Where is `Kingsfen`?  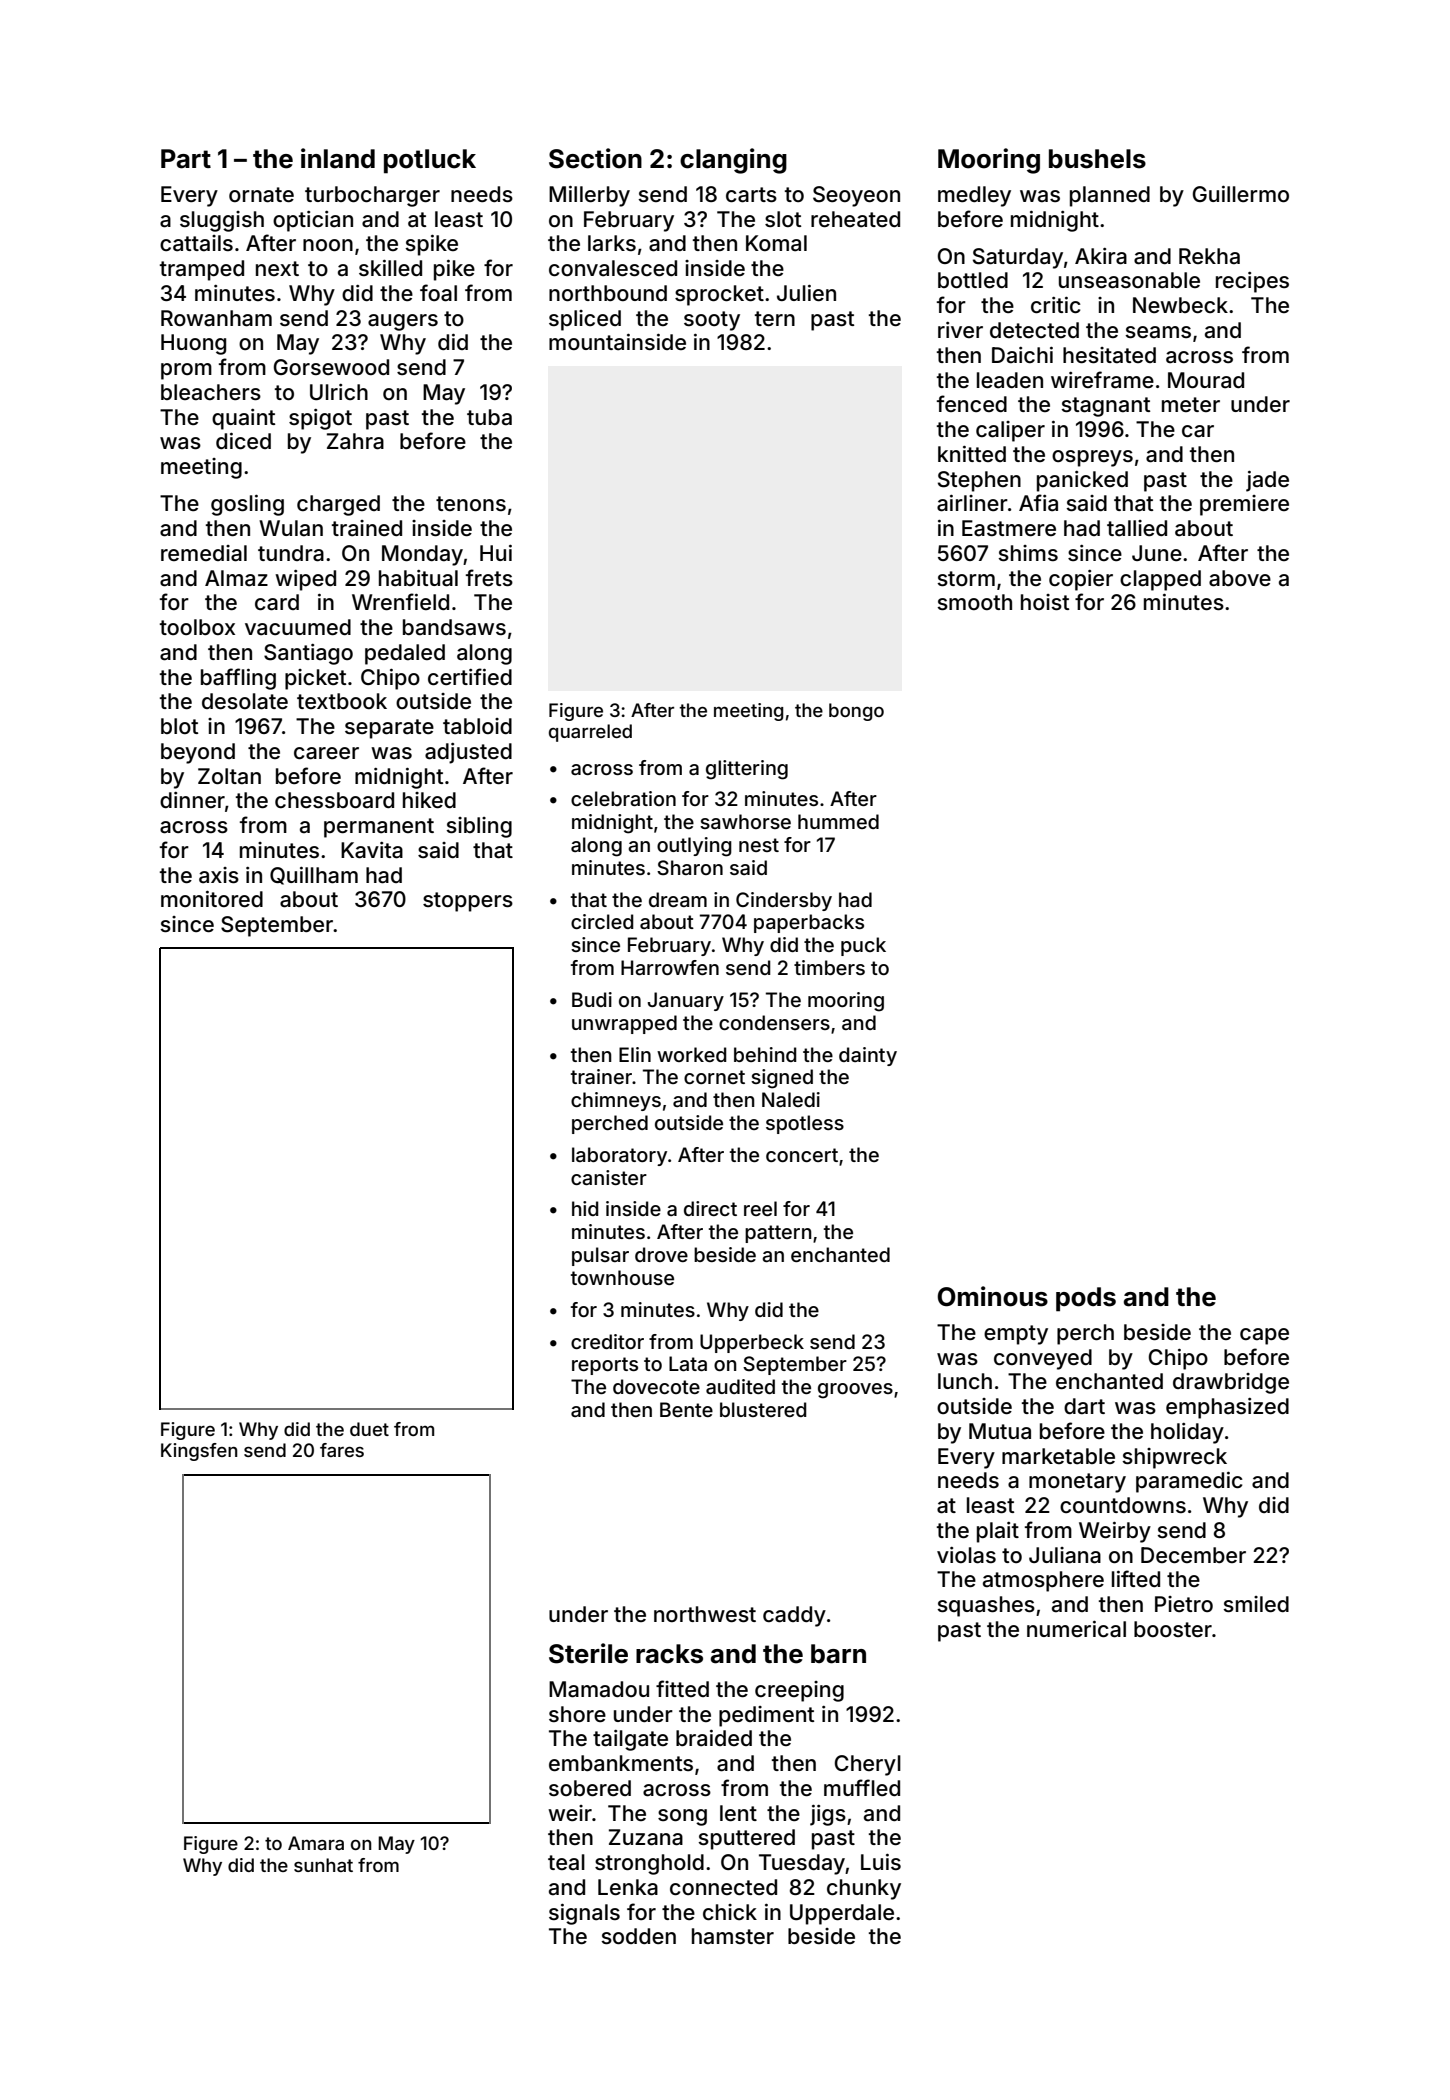 Kingsfen is located at coordinates (199, 1452).
